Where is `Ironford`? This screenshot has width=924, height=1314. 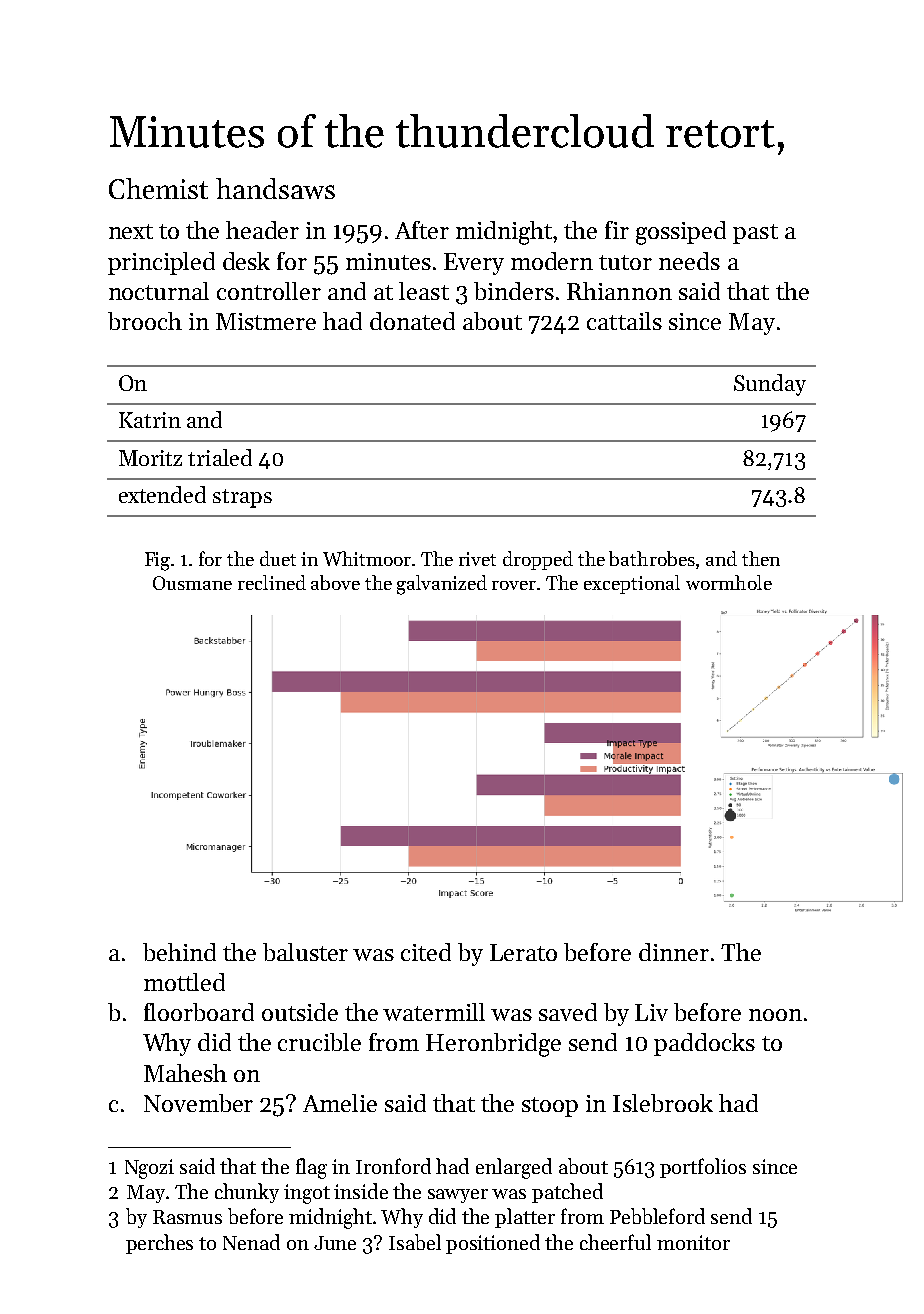
Ironford is located at coordinates (393, 1166).
